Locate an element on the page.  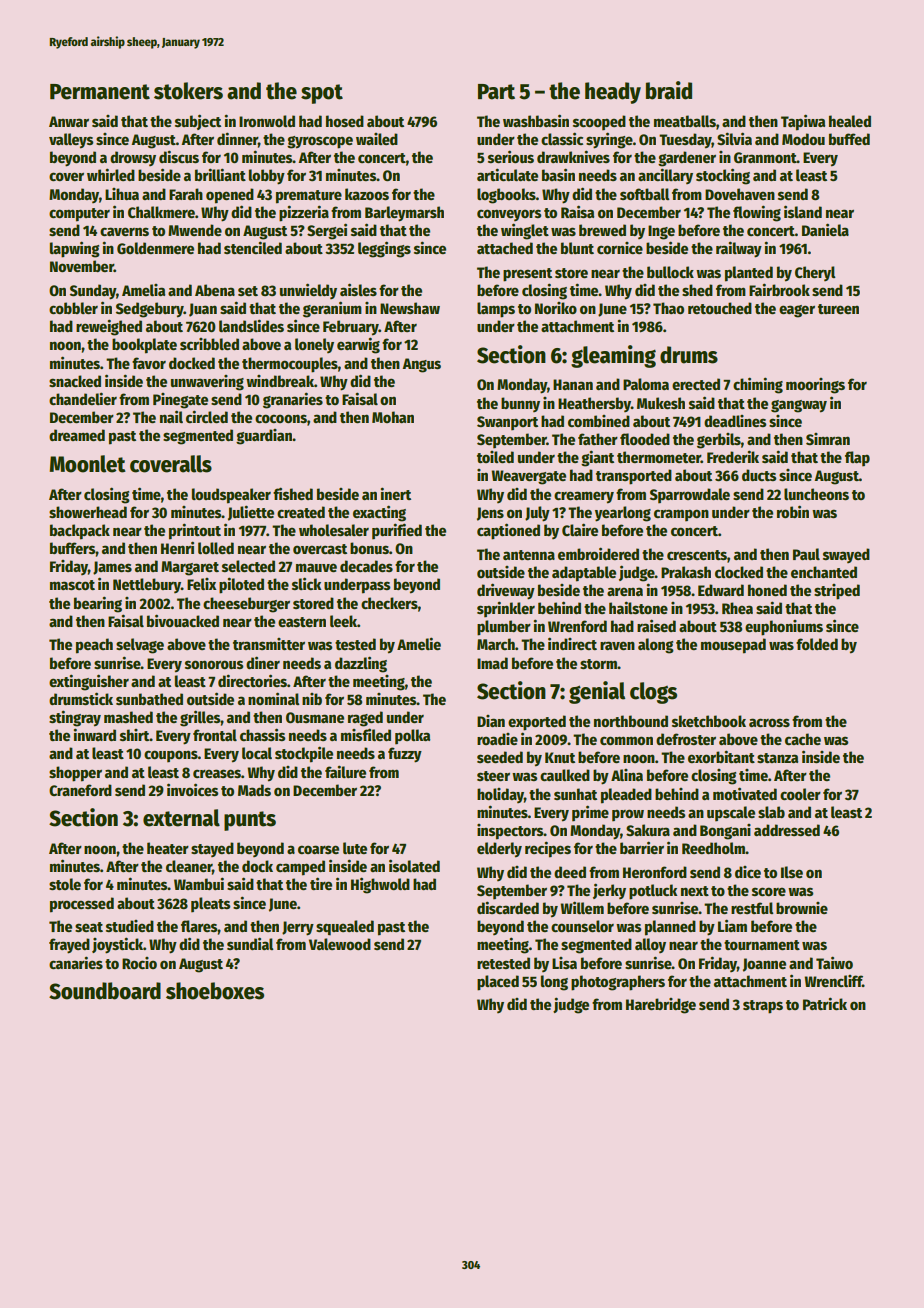
Taiwo is located at coordinates (834, 962).
